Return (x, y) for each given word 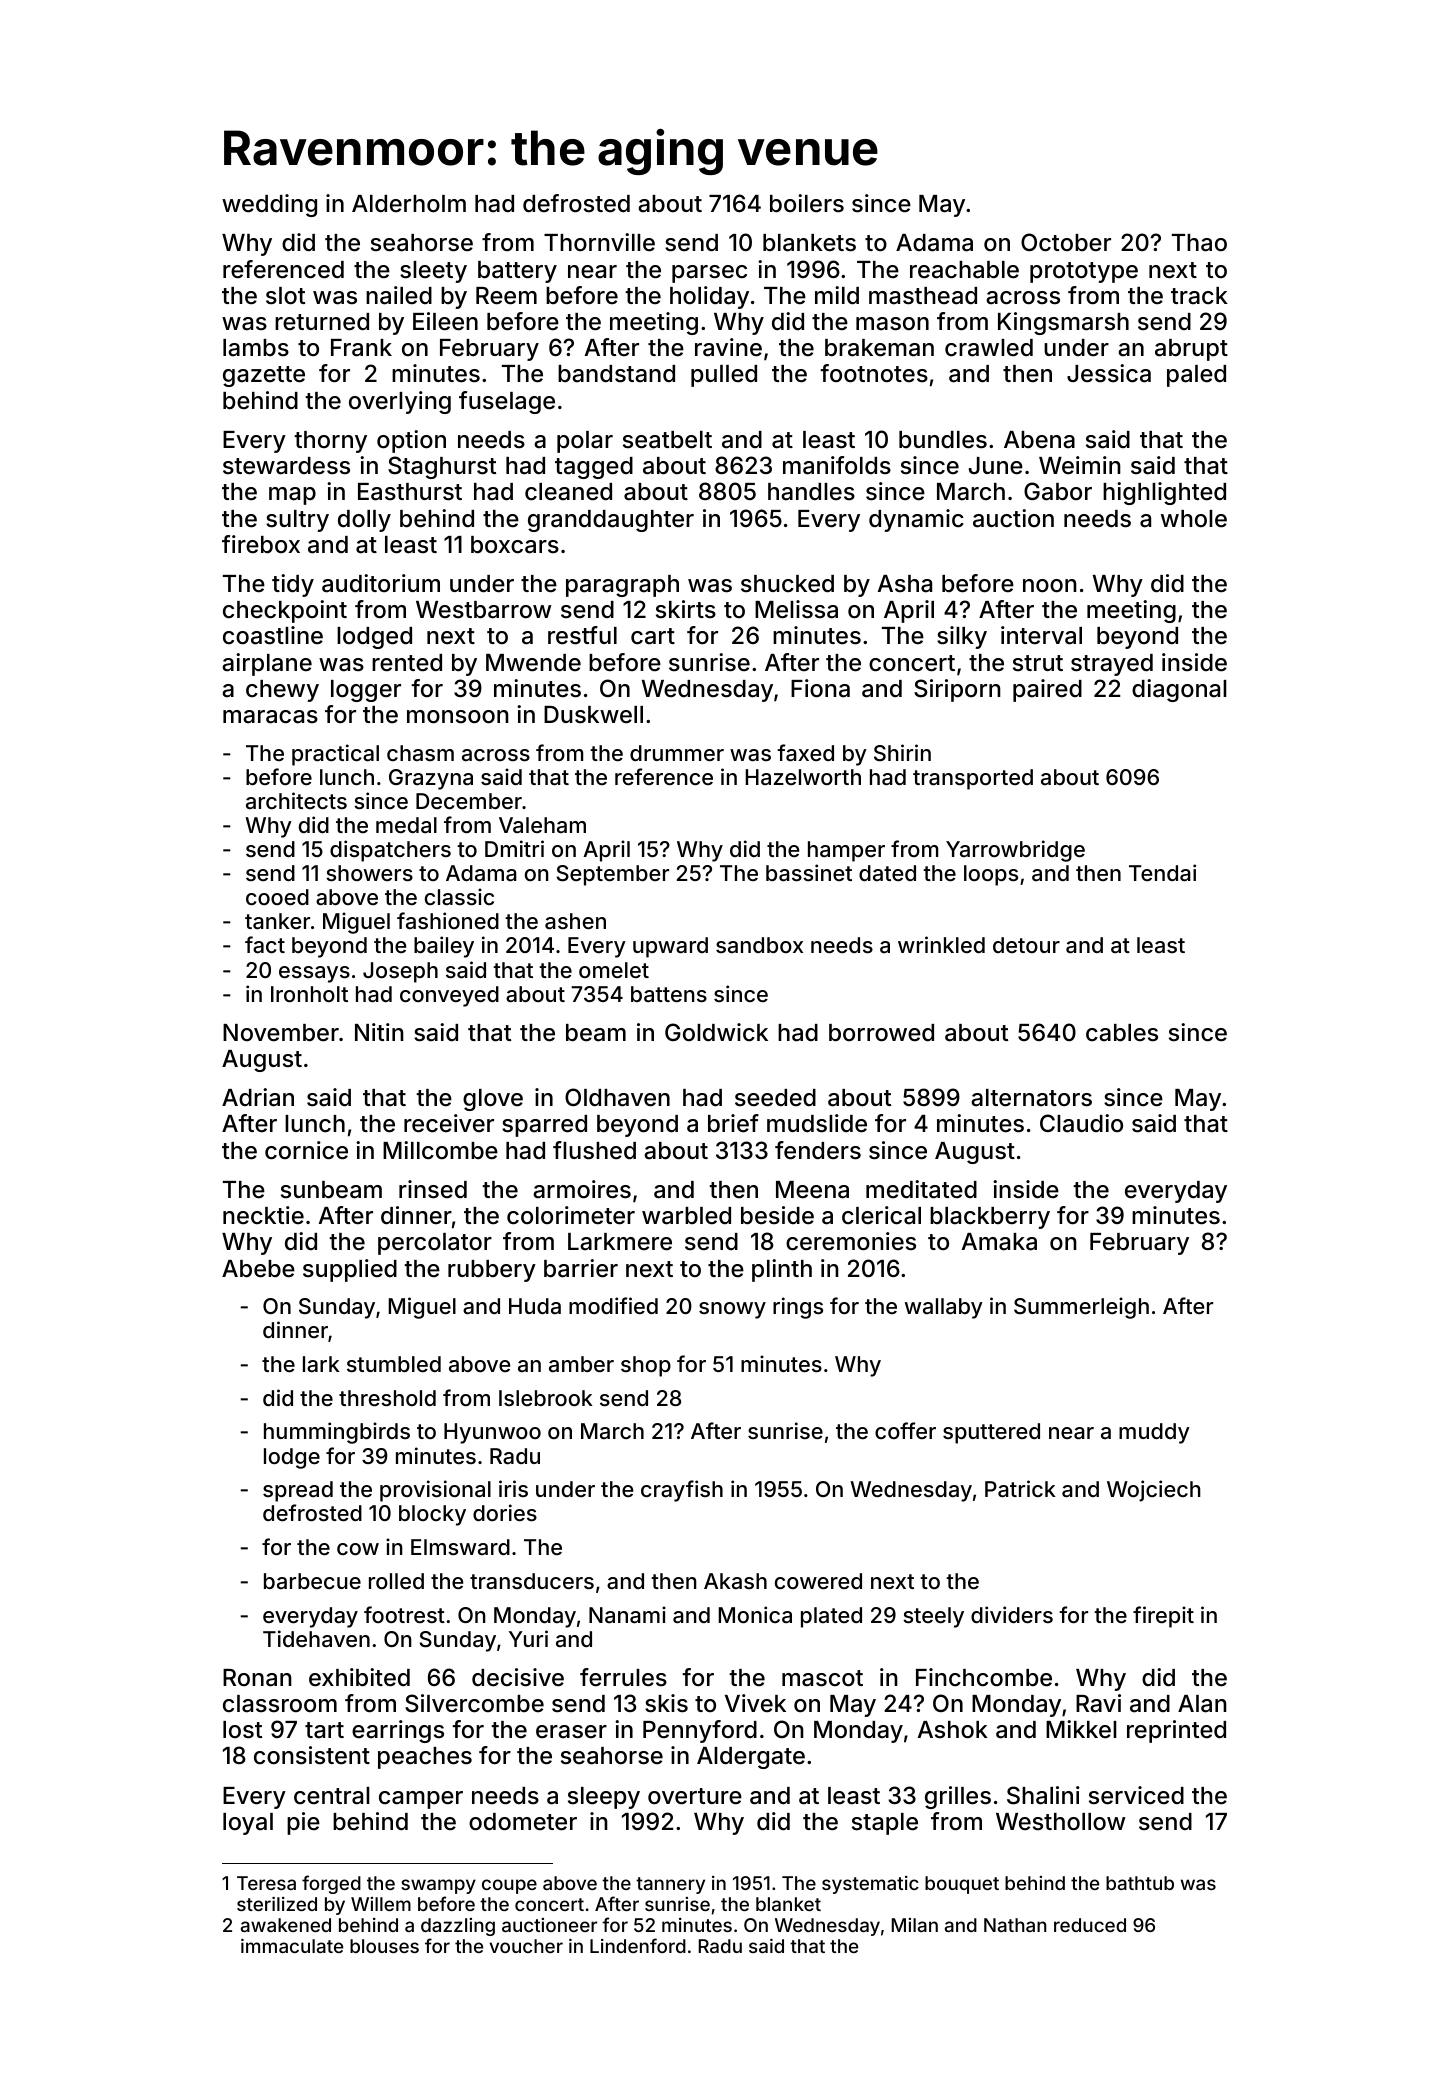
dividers (1012, 1614)
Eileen (445, 321)
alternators (1031, 1098)
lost (242, 1730)
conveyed (449, 996)
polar (585, 442)
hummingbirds (337, 1433)
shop (646, 1366)
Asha (905, 584)
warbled (686, 1216)
